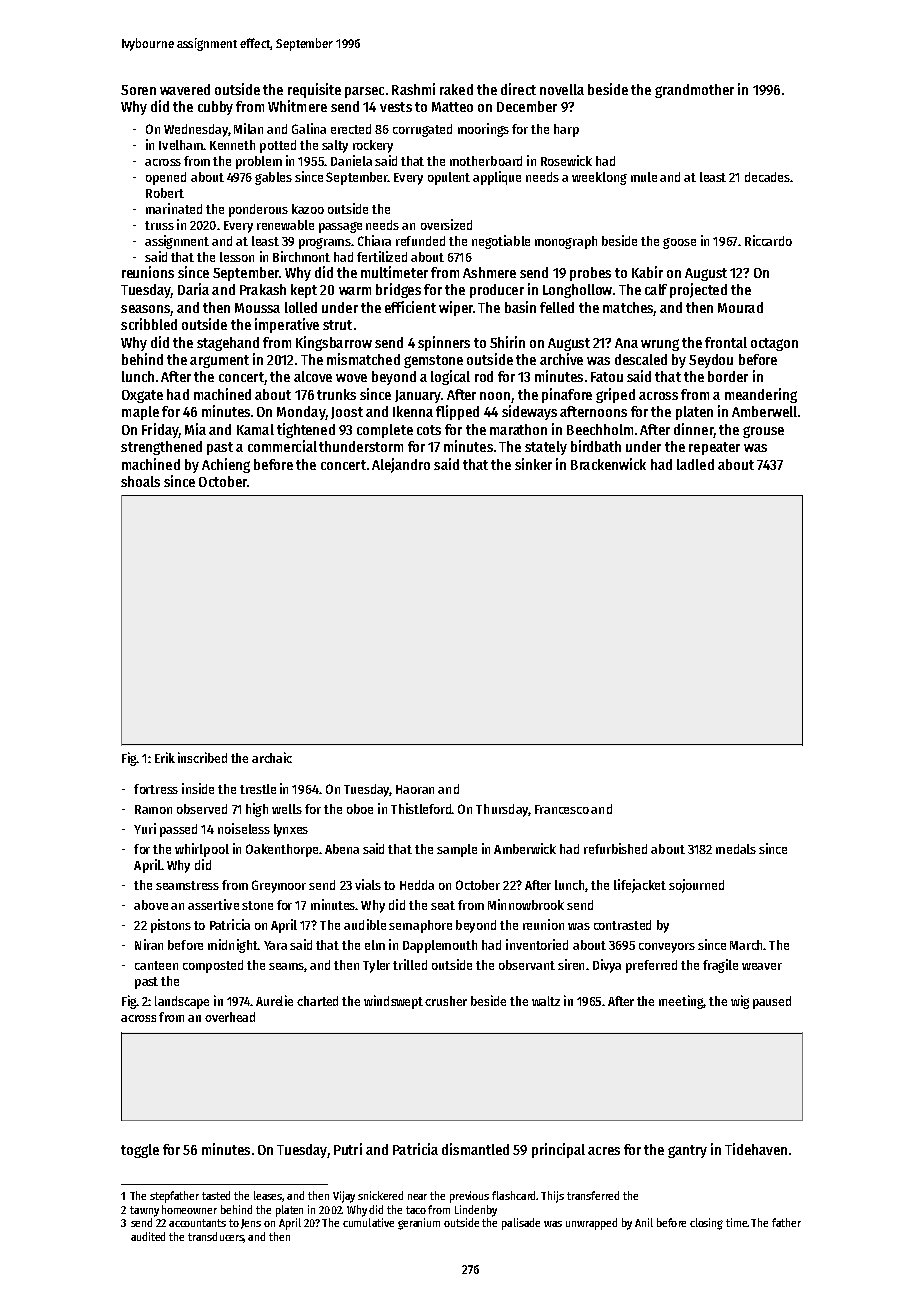 Image resolution: width=924 pixels, height=1308 pixels. Describe the element at coordinates (401, 465) in the image. I see `Alejandro` at that location.
